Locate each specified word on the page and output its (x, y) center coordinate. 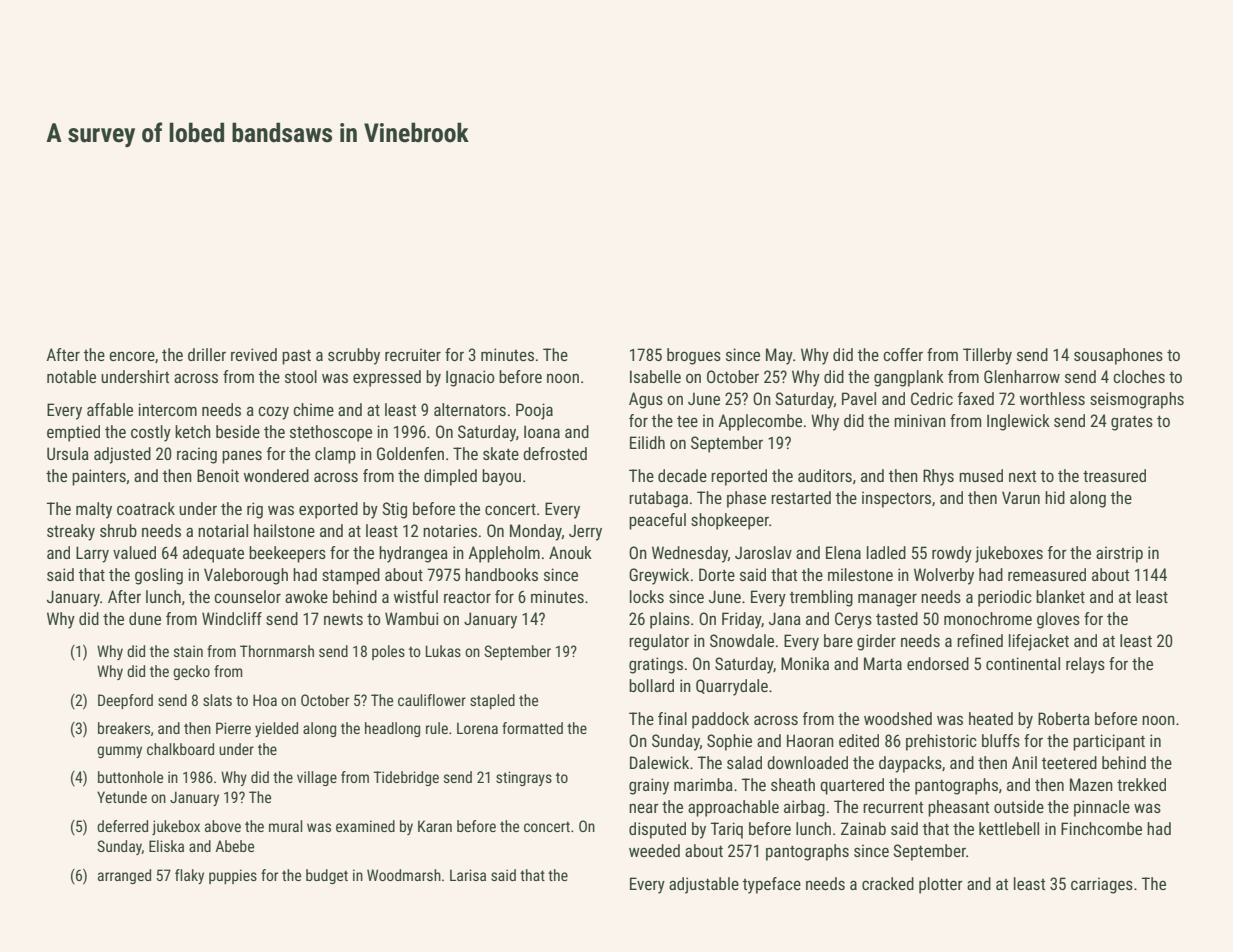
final (672, 718)
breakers (124, 728)
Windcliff (232, 618)
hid (1055, 497)
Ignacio (470, 378)
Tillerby (987, 356)
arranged (124, 876)
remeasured (1047, 574)
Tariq (726, 830)
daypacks (910, 764)
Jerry (585, 532)
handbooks (501, 574)
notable (71, 376)
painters (99, 477)
